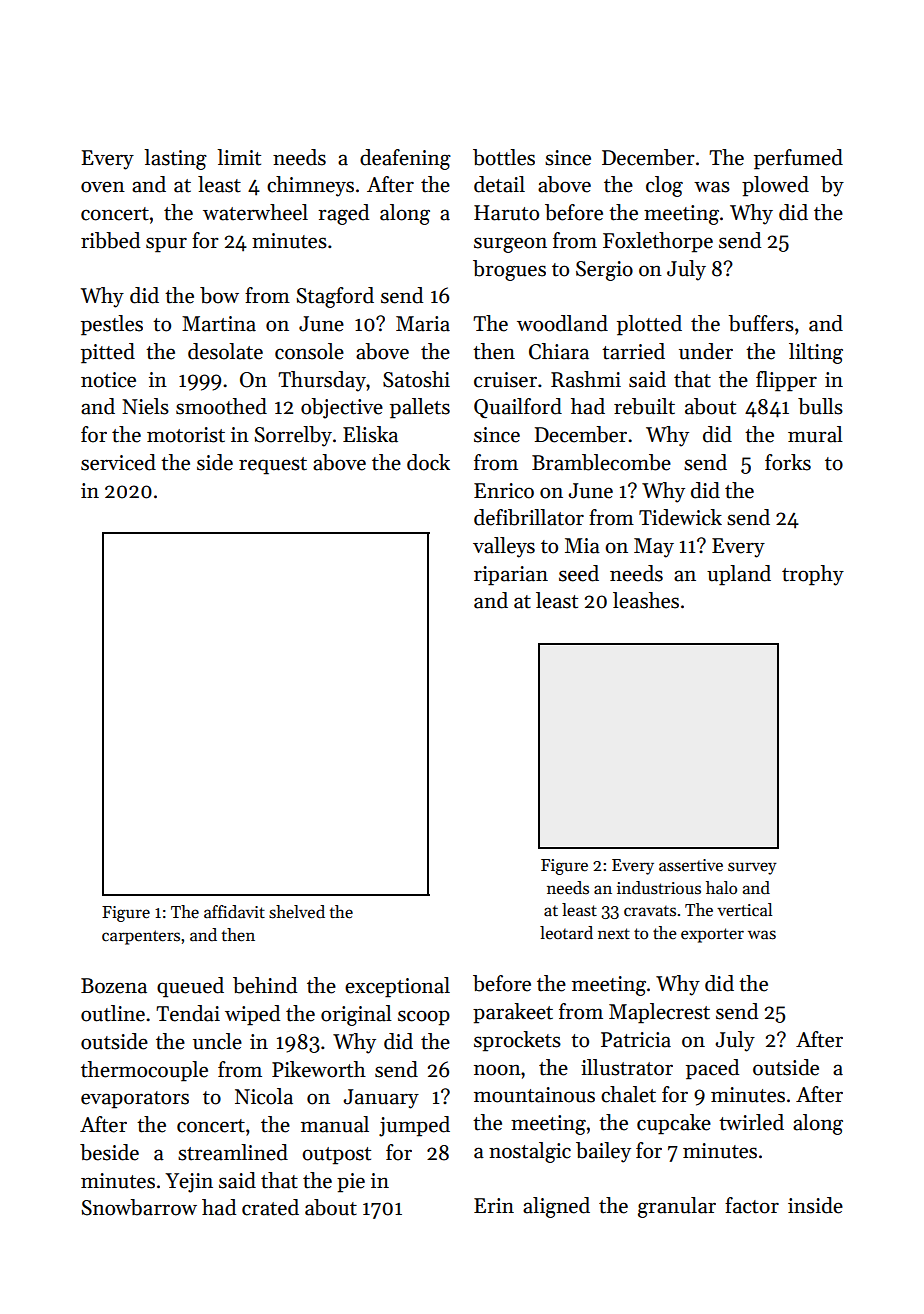 This page has height=1314, width=924. Describe the element at coordinates (815, 434) in the page. I see `mural` at that location.
